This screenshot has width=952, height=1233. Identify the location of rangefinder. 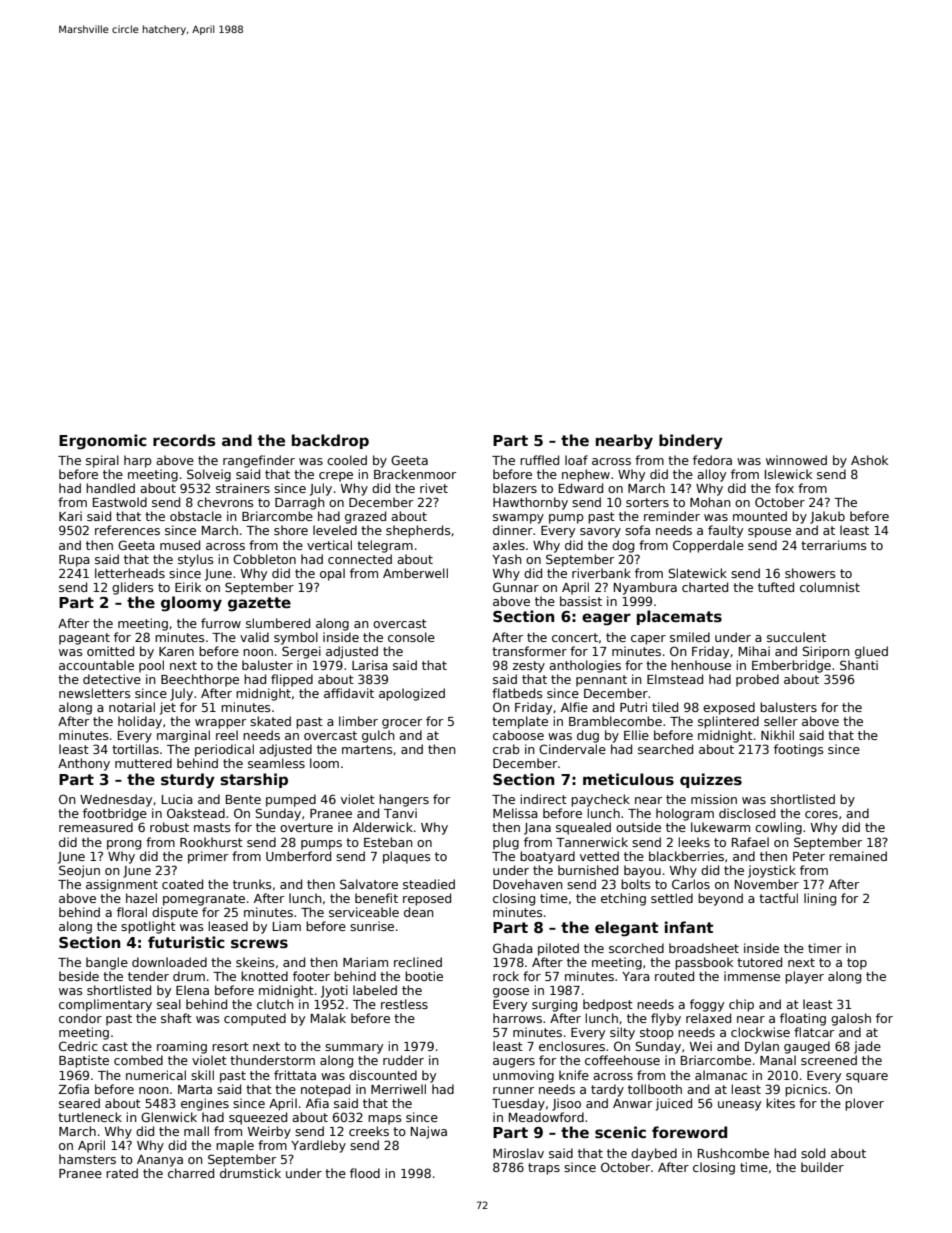
(259, 461).
